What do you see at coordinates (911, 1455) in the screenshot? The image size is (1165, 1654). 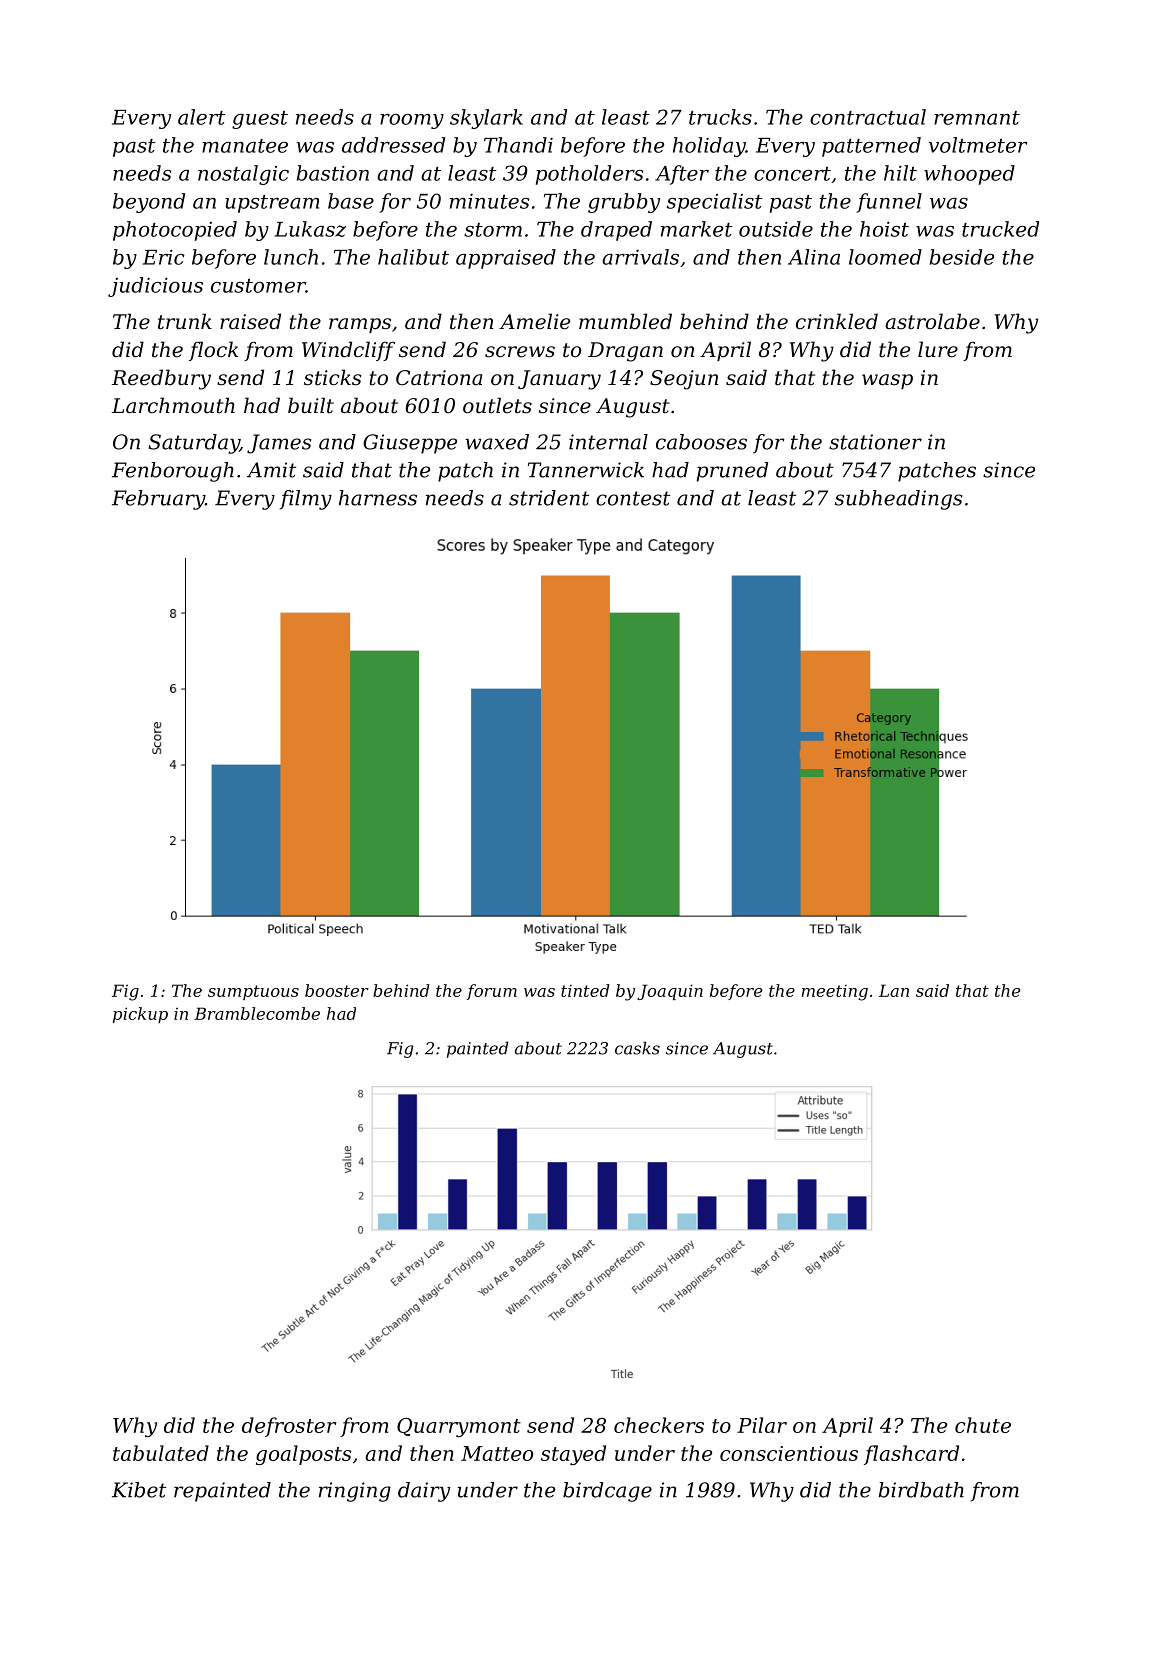 I see `flashcard` at bounding box center [911, 1455].
